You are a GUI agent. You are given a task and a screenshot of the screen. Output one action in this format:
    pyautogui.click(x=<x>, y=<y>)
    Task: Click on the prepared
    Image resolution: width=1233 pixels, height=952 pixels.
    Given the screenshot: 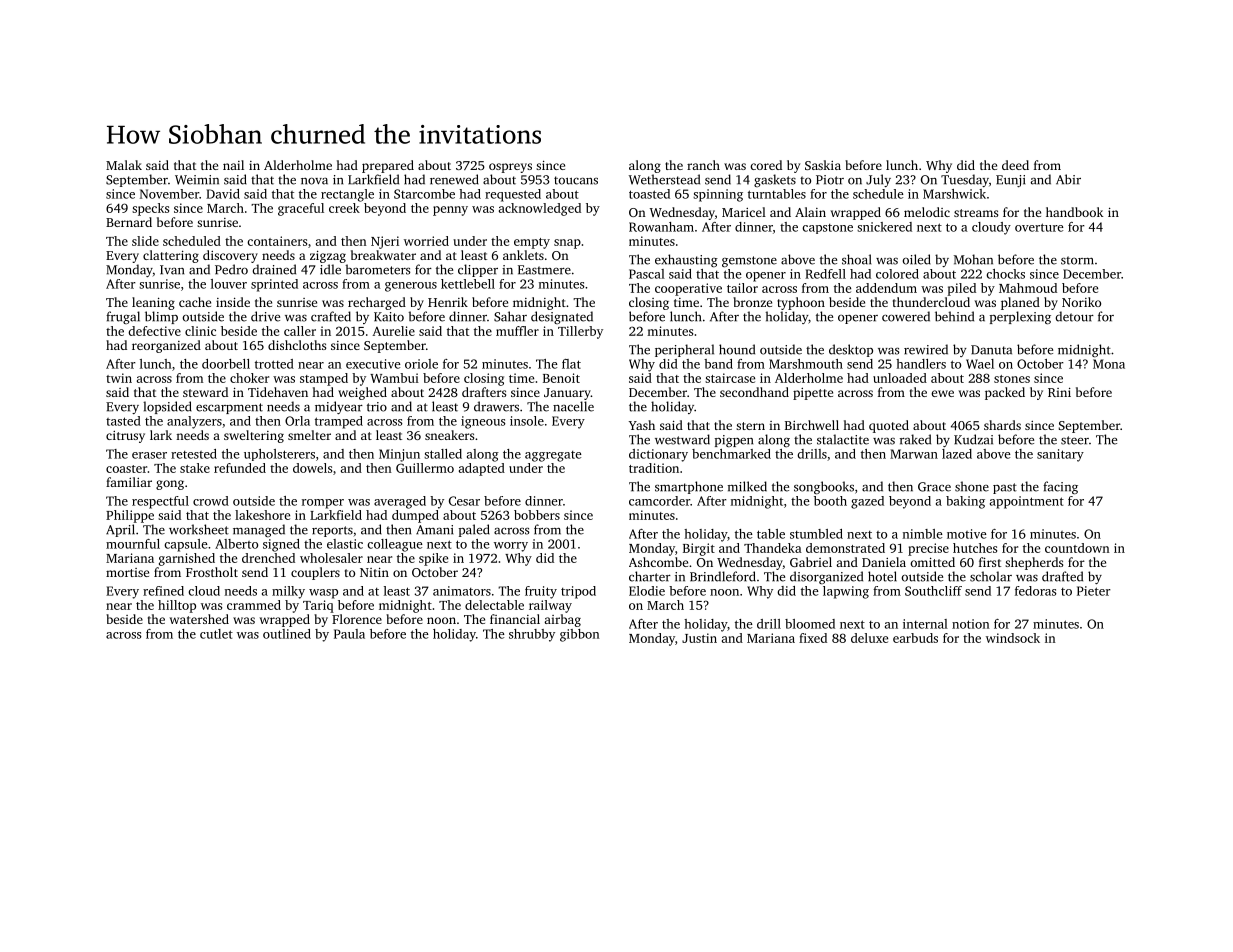 What is the action you would take?
    pyautogui.click(x=388, y=166)
